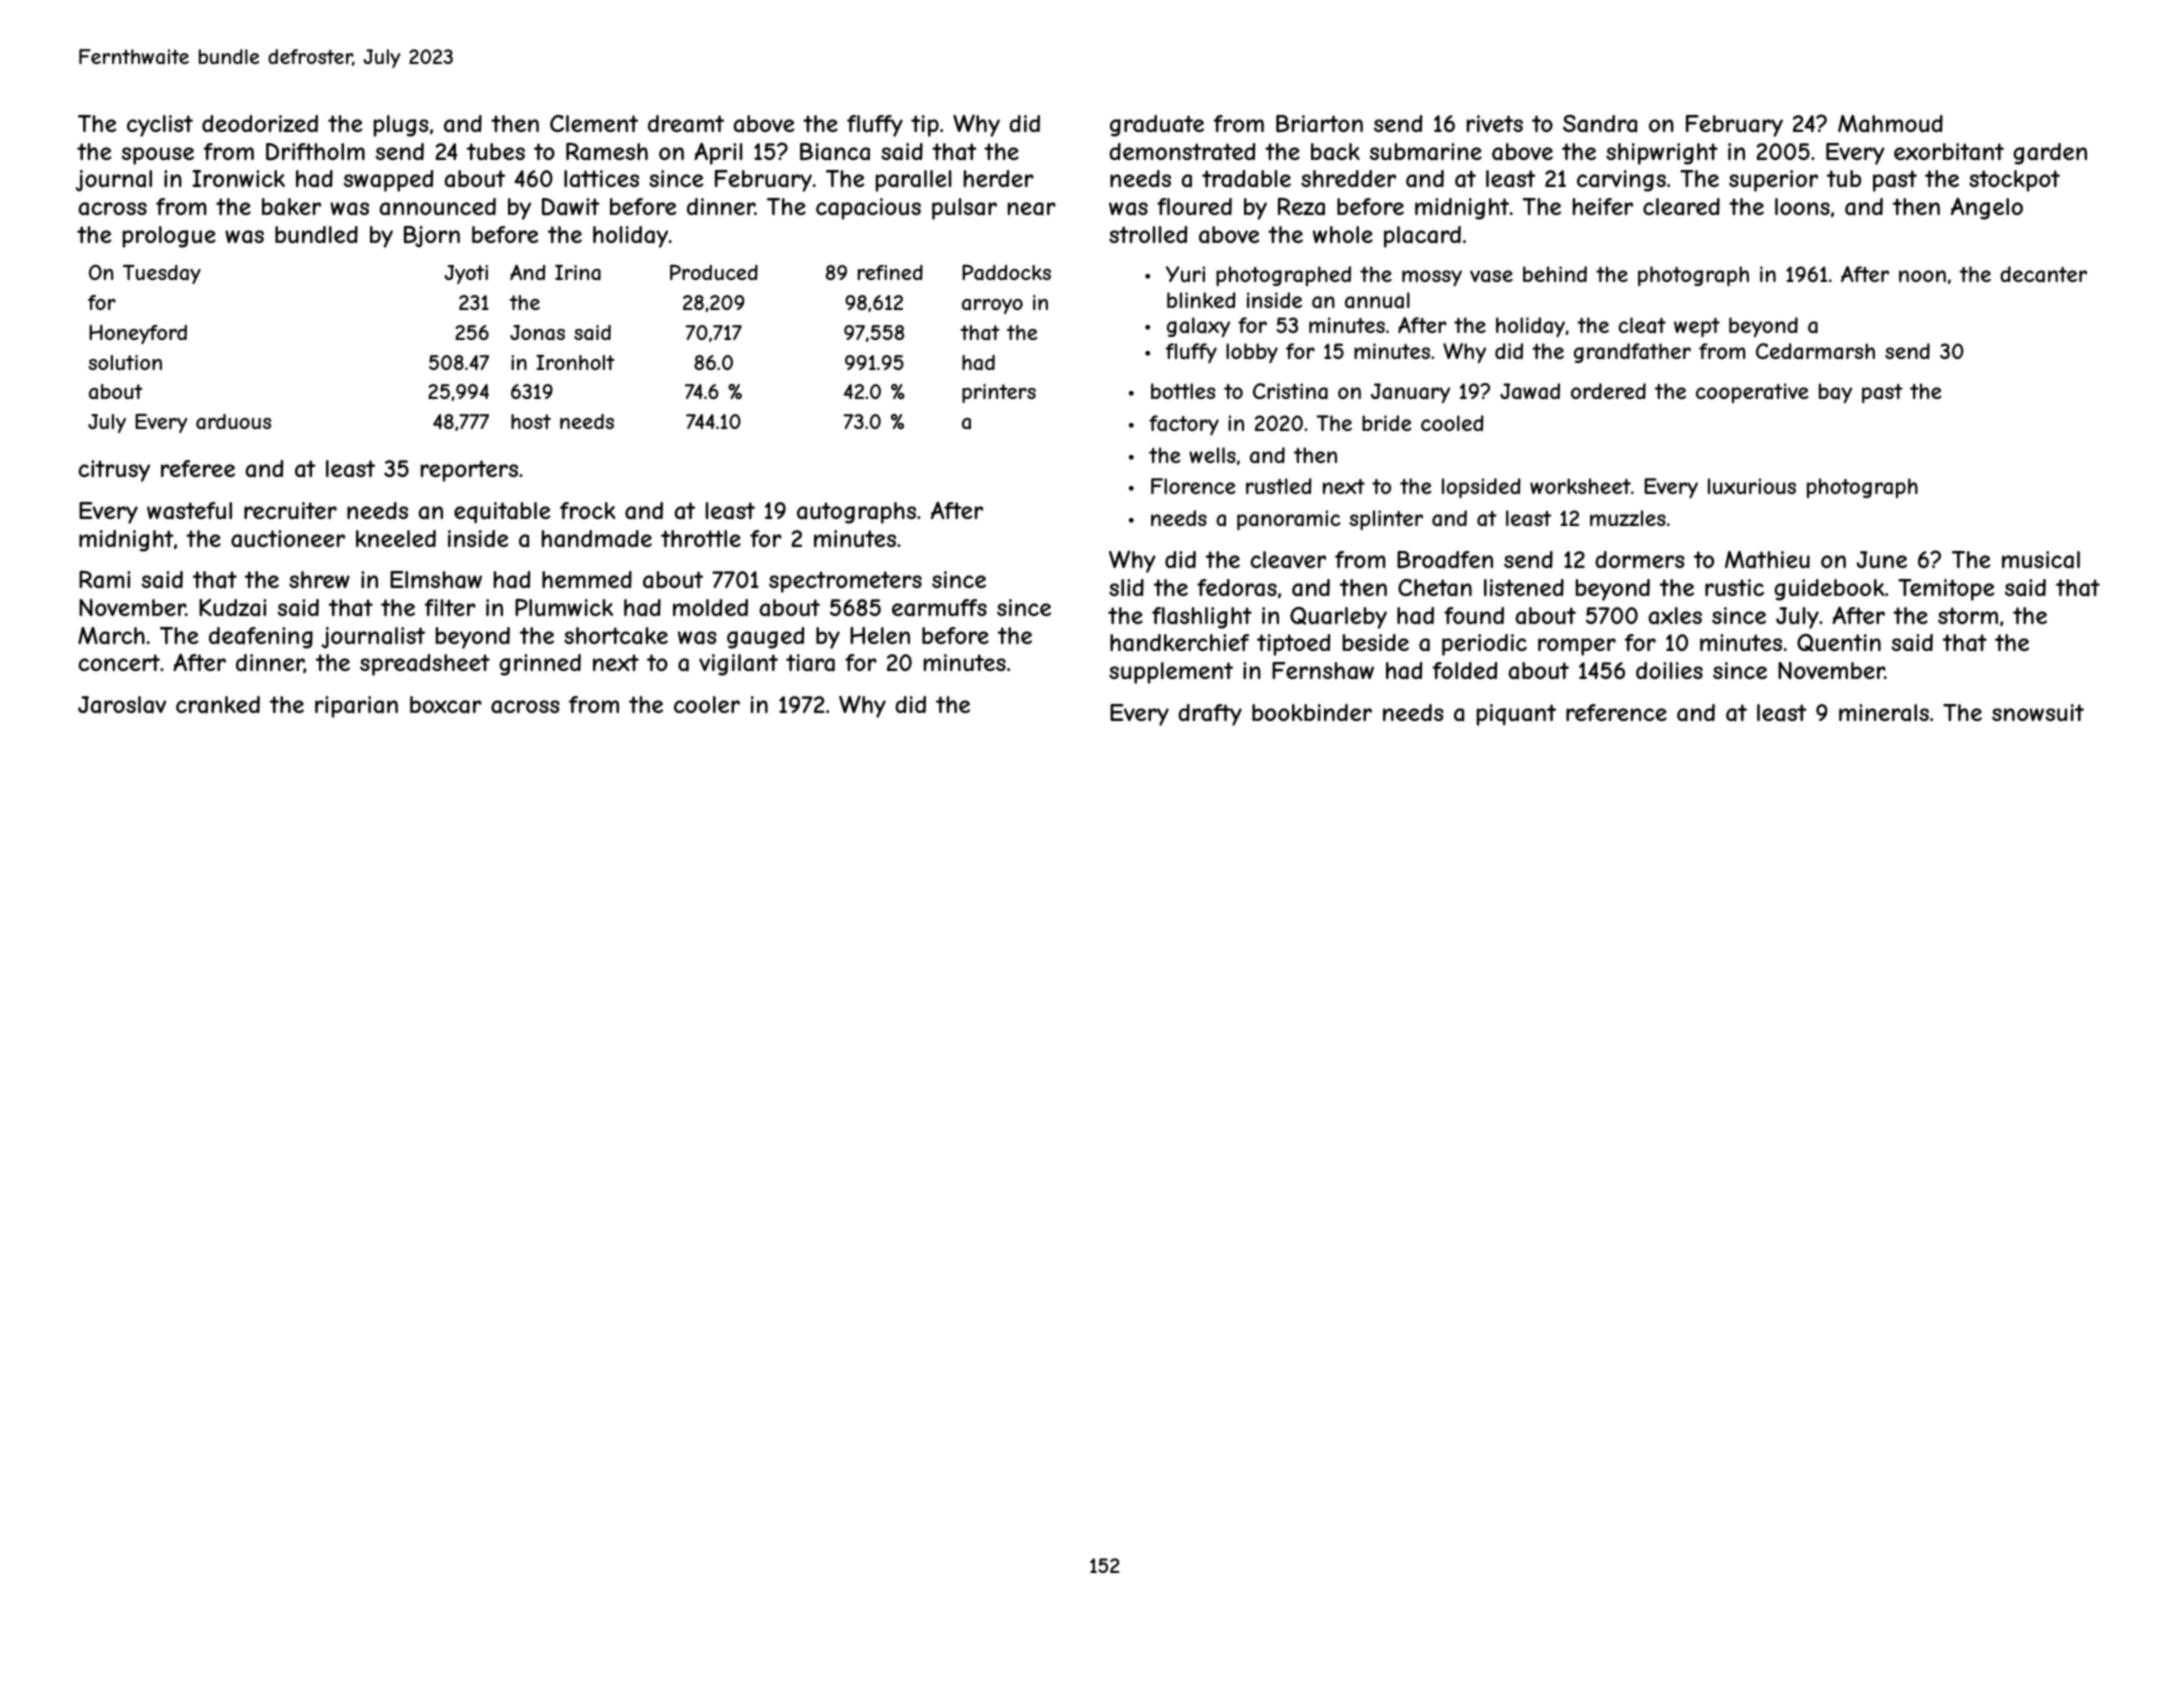  What do you see at coordinates (686, 124) in the document?
I see `dreamt` at bounding box center [686, 124].
